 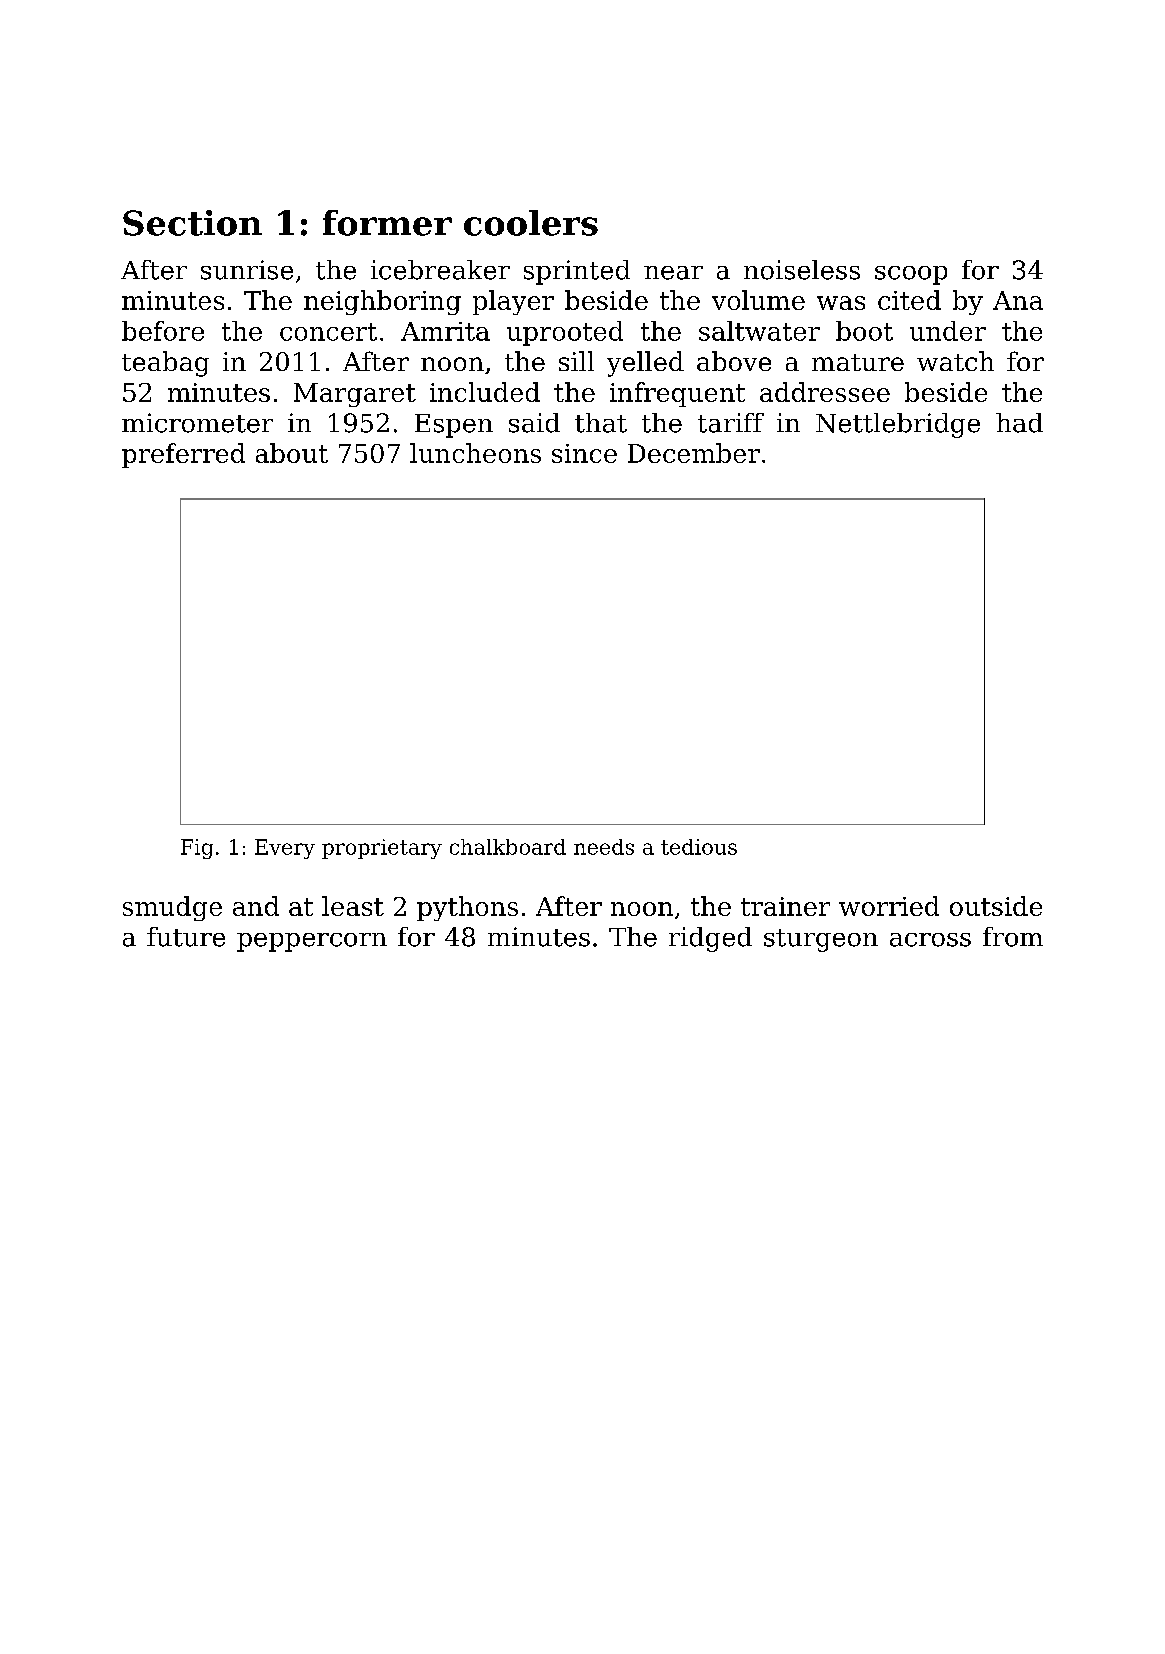 What do you see at coordinates (673, 273) in the screenshot?
I see `near` at bounding box center [673, 273].
